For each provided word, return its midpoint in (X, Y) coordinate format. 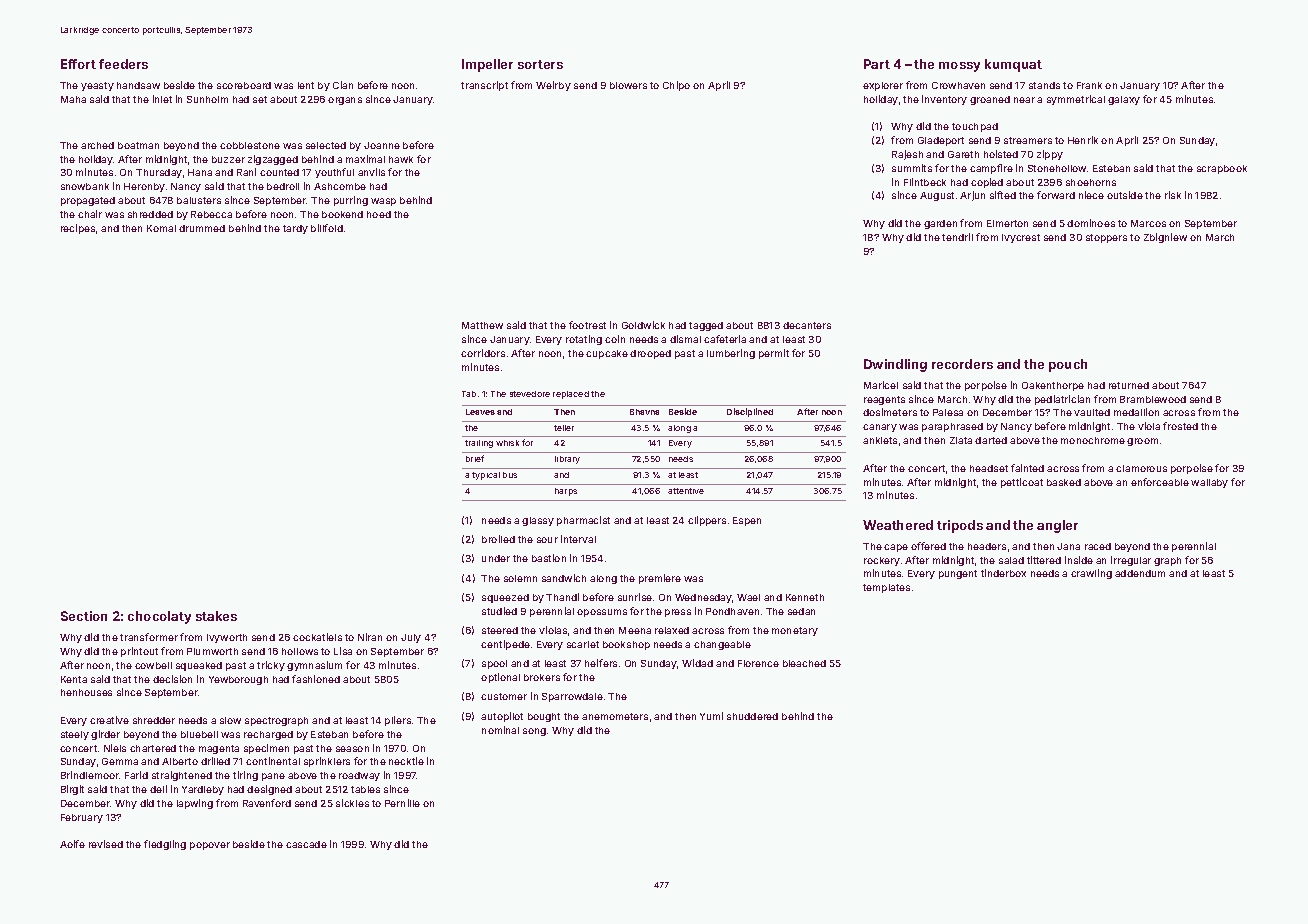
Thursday (159, 173)
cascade (306, 844)
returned (1129, 385)
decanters (807, 325)
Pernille (402, 803)
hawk (401, 159)
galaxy (1124, 100)
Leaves (480, 412)
